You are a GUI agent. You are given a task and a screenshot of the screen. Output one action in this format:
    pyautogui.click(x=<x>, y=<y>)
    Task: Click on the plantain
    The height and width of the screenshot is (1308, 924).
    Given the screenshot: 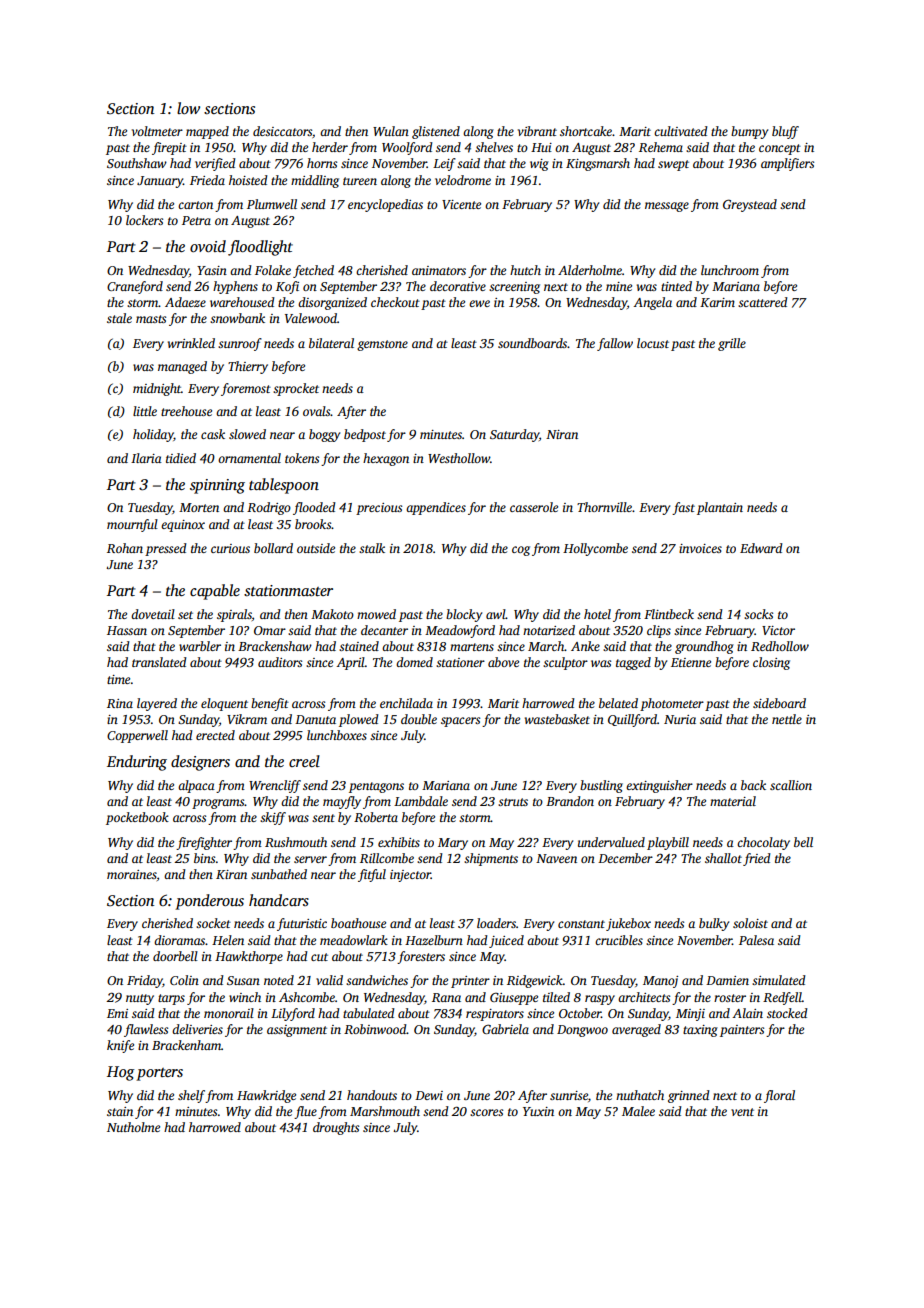 What is the action you would take?
    pyautogui.click(x=720, y=508)
